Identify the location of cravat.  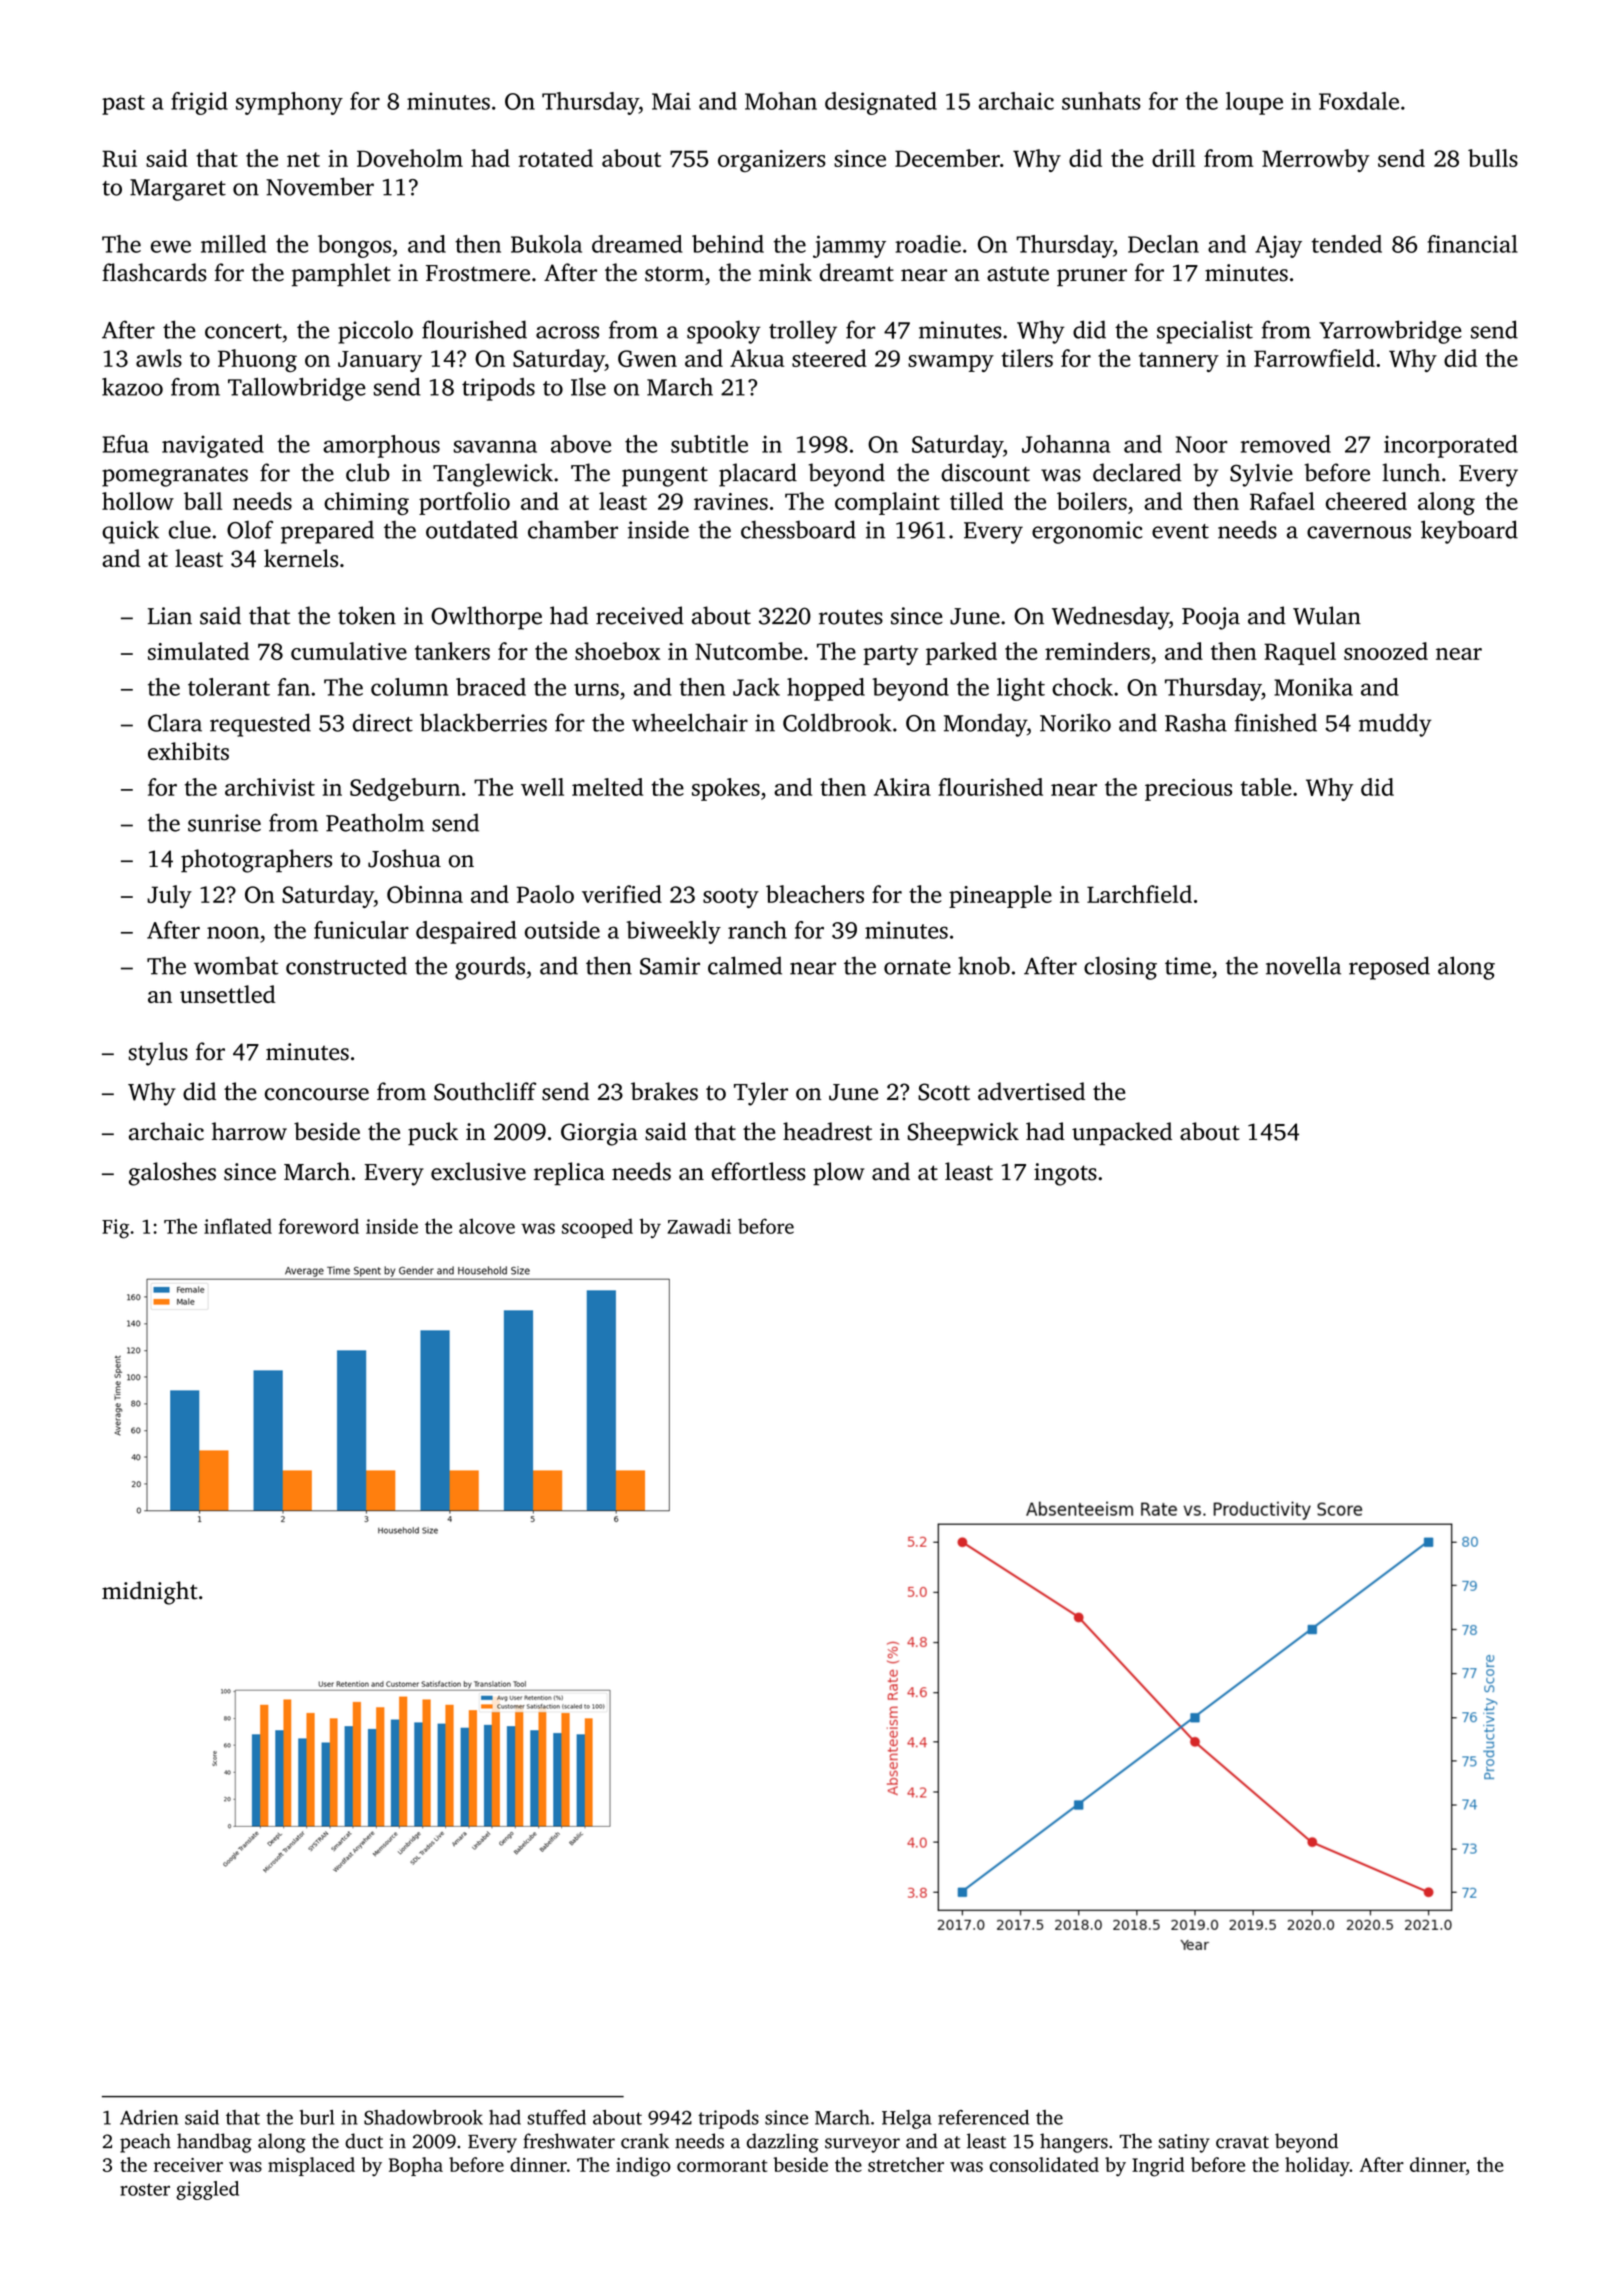
(1242, 2142).
